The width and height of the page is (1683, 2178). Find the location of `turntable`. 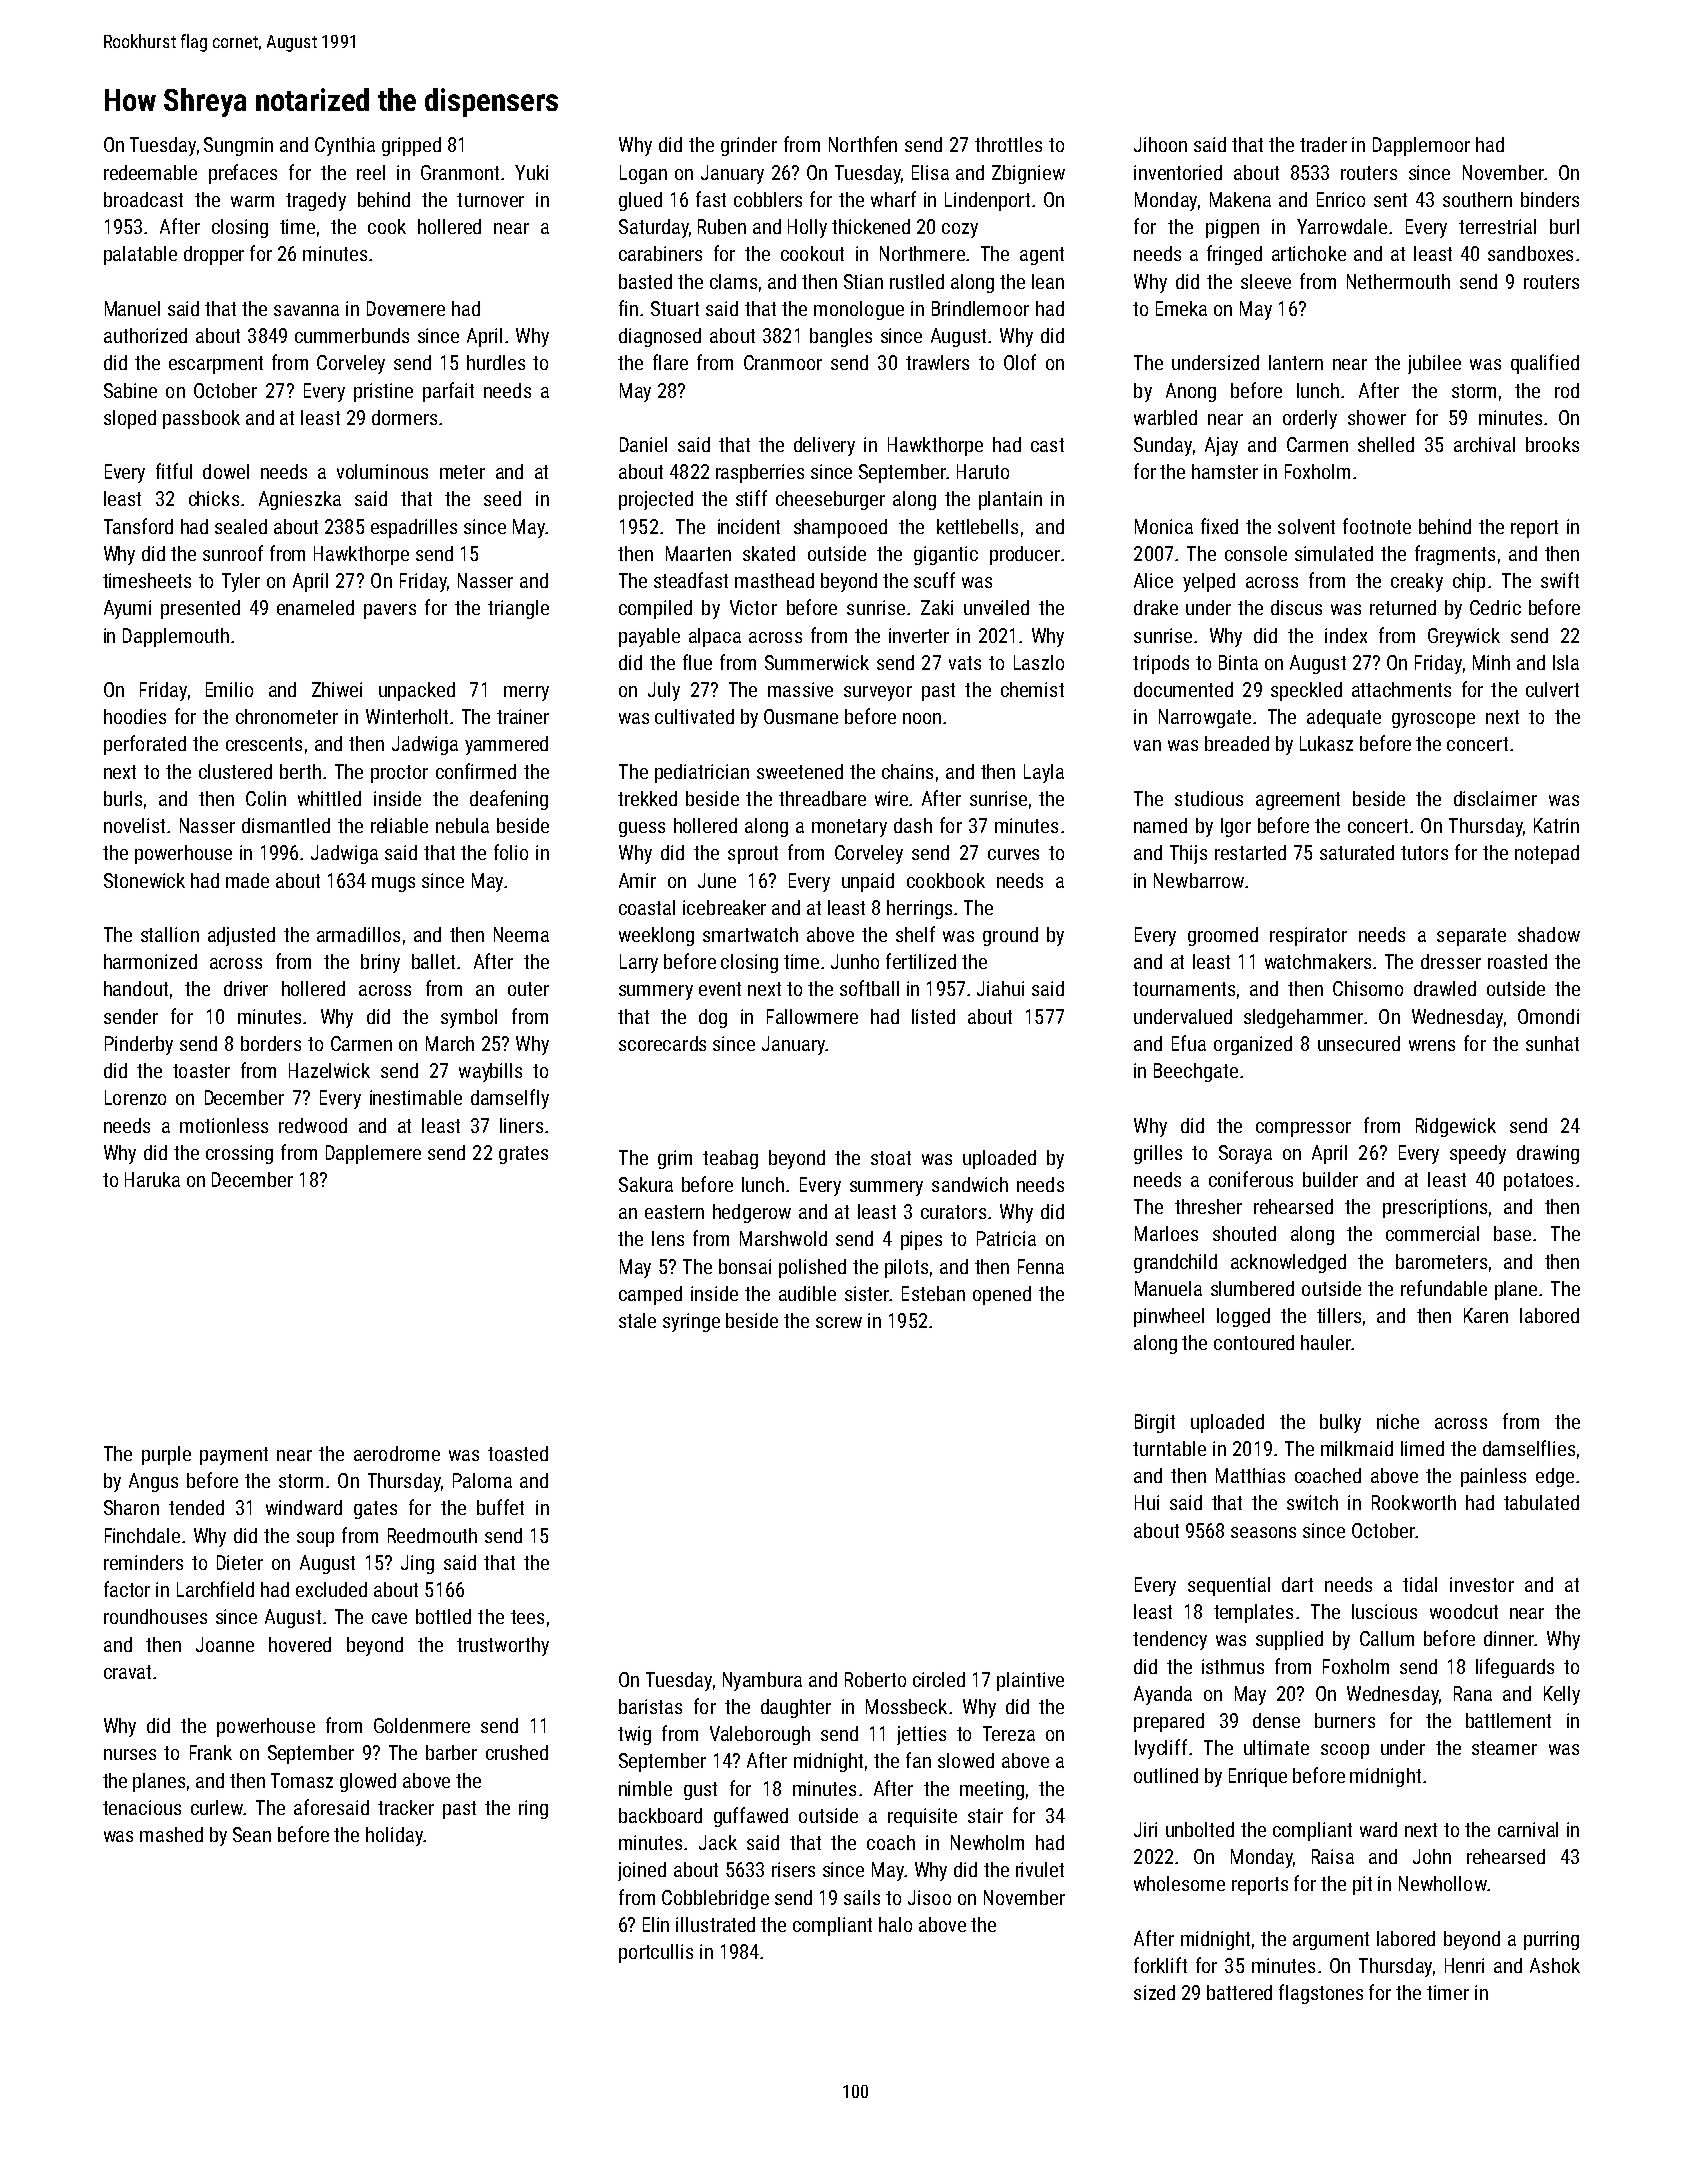

turntable is located at coordinates (1169, 1448).
